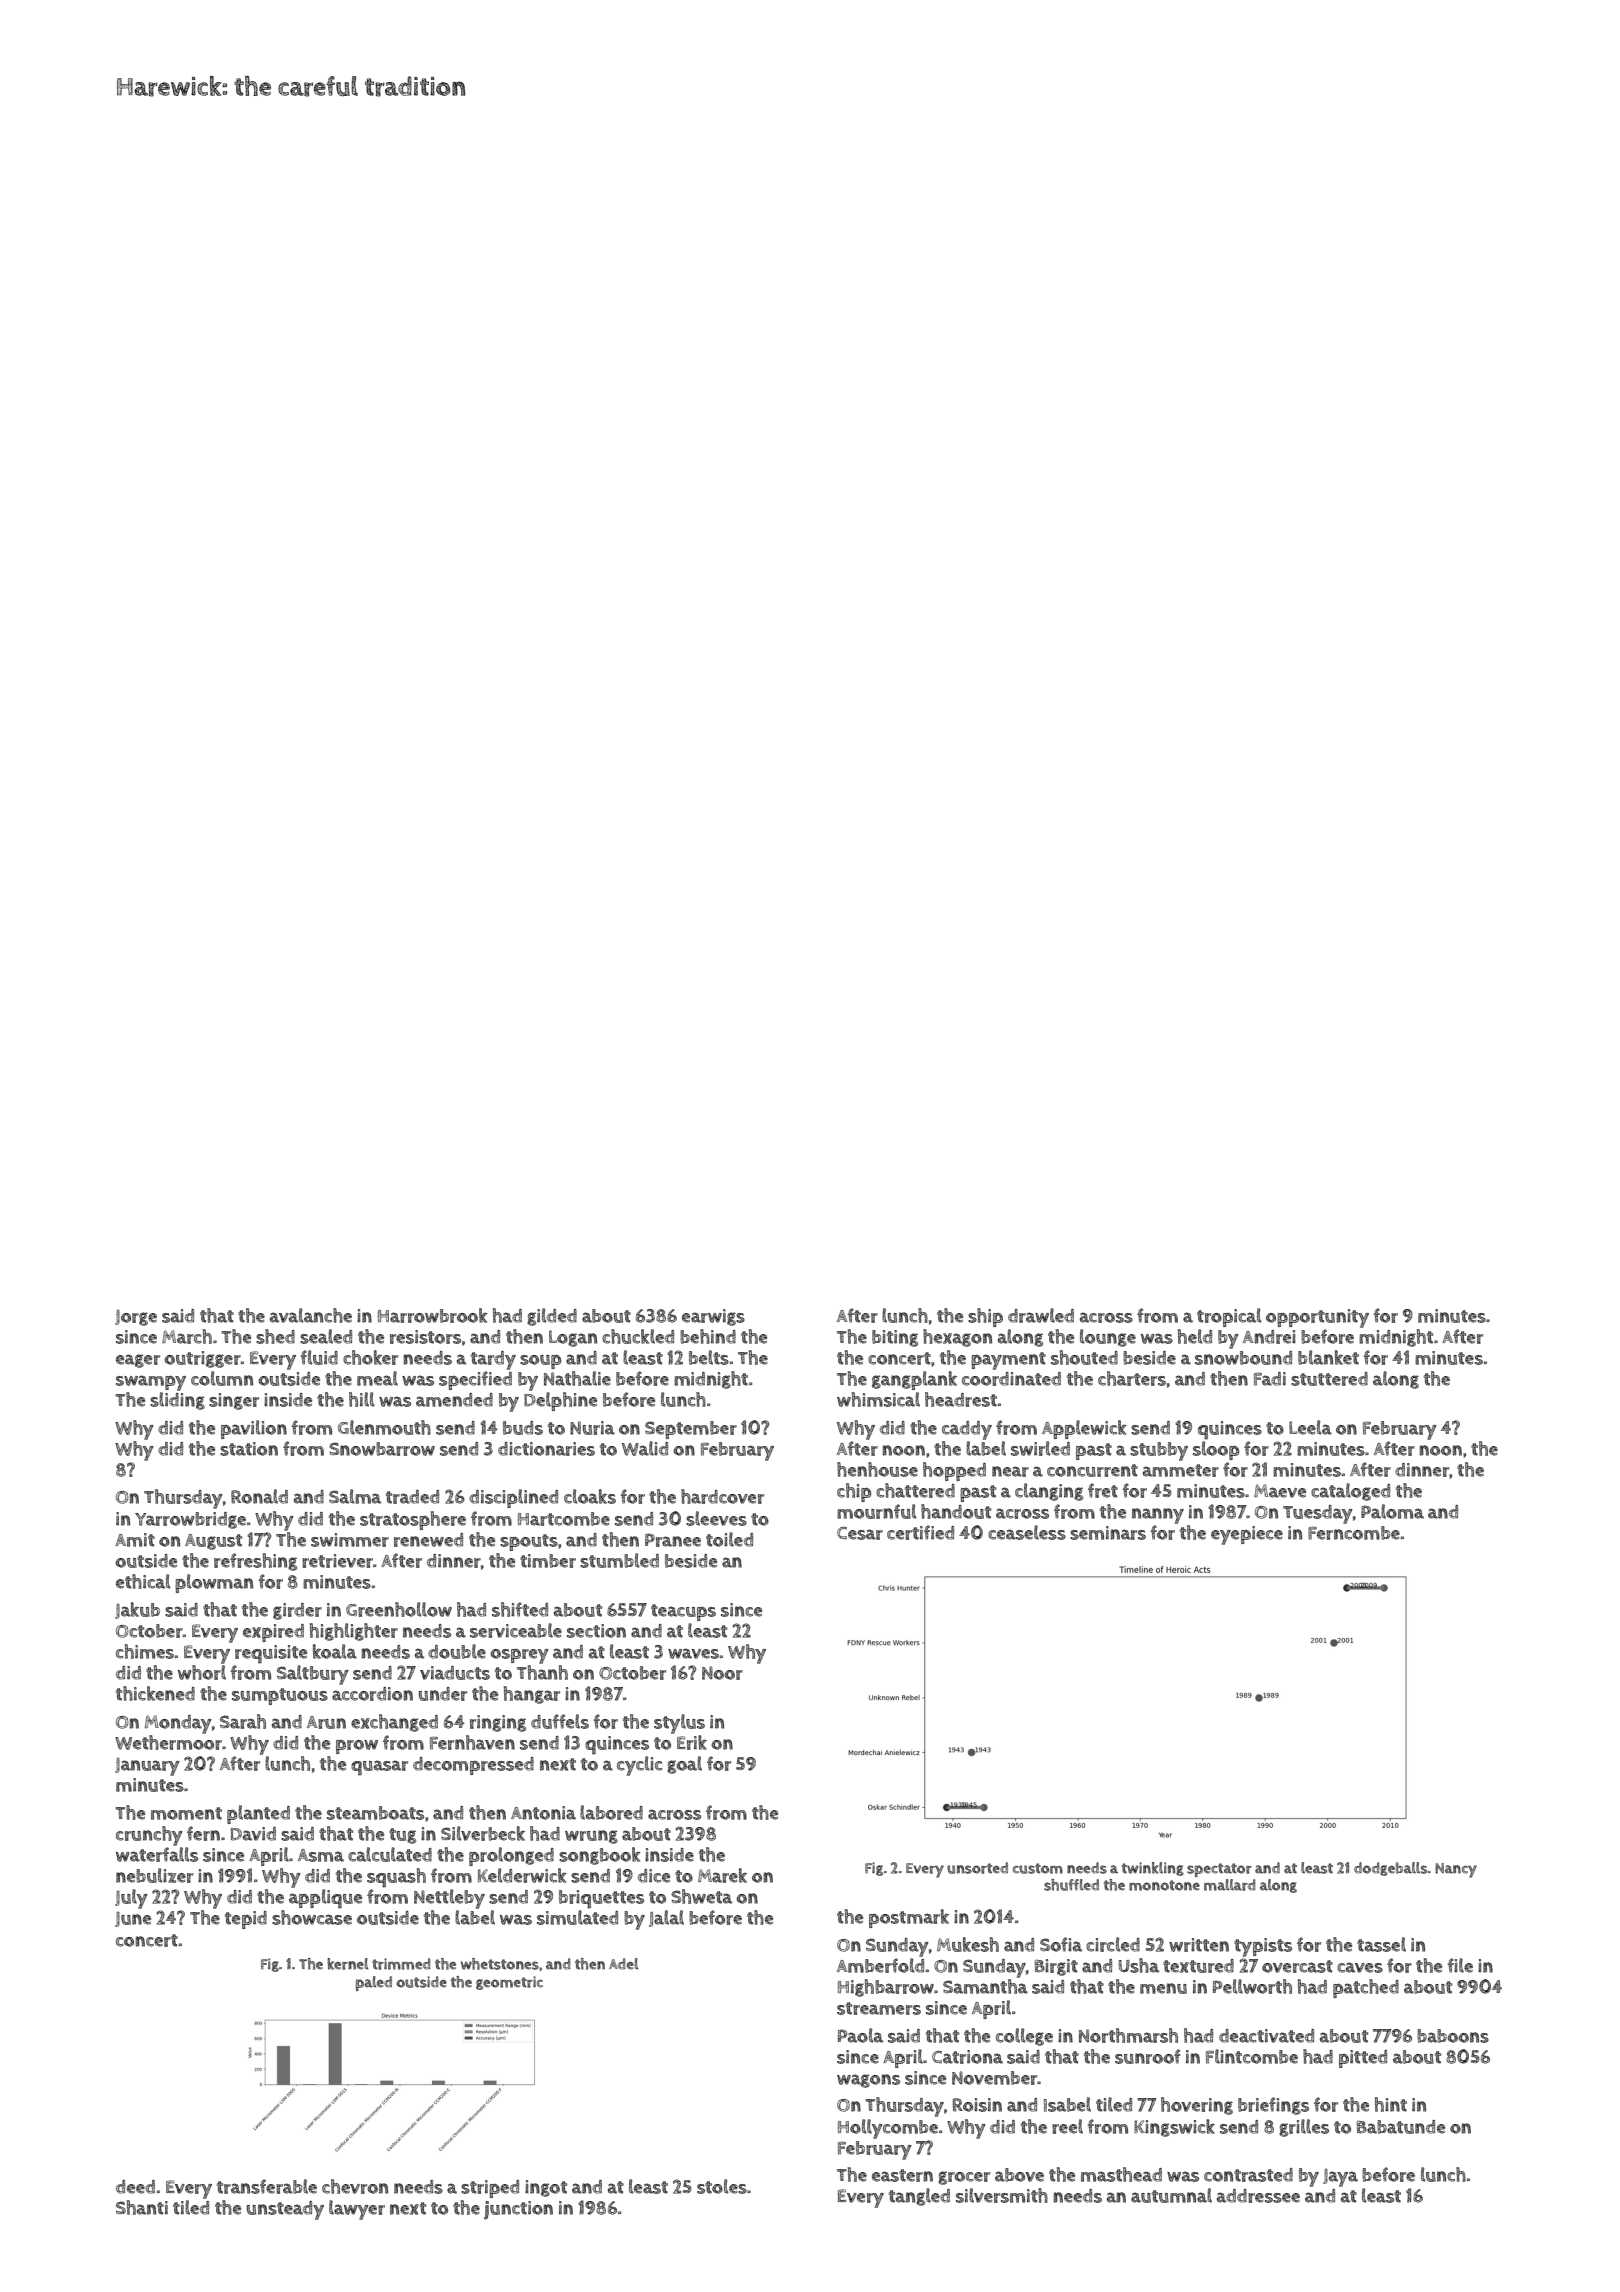  What do you see at coordinates (1460, 1965) in the screenshot?
I see `file` at bounding box center [1460, 1965].
